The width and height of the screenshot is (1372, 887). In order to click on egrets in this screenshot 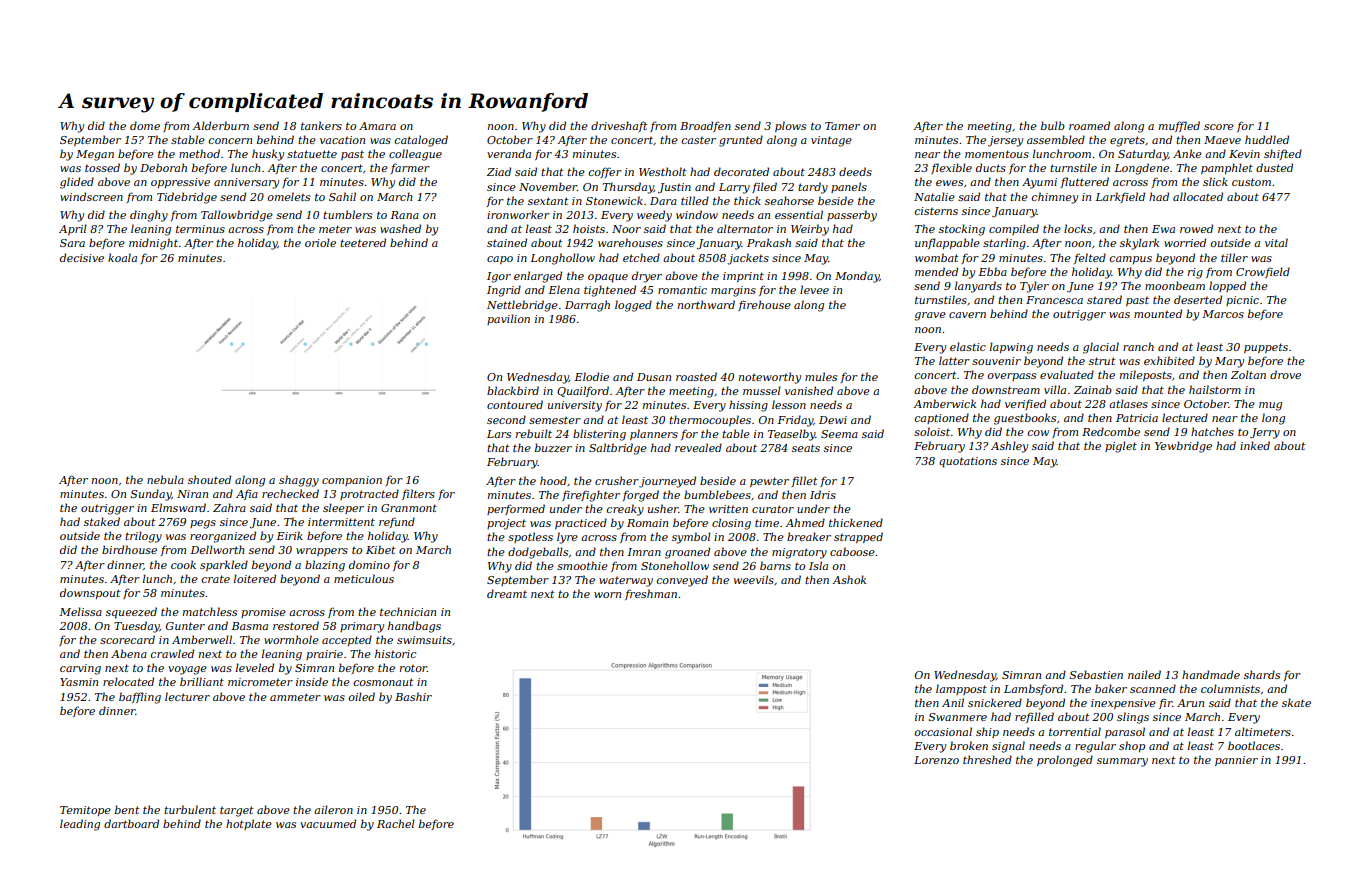, I will do `click(1127, 141)`.
